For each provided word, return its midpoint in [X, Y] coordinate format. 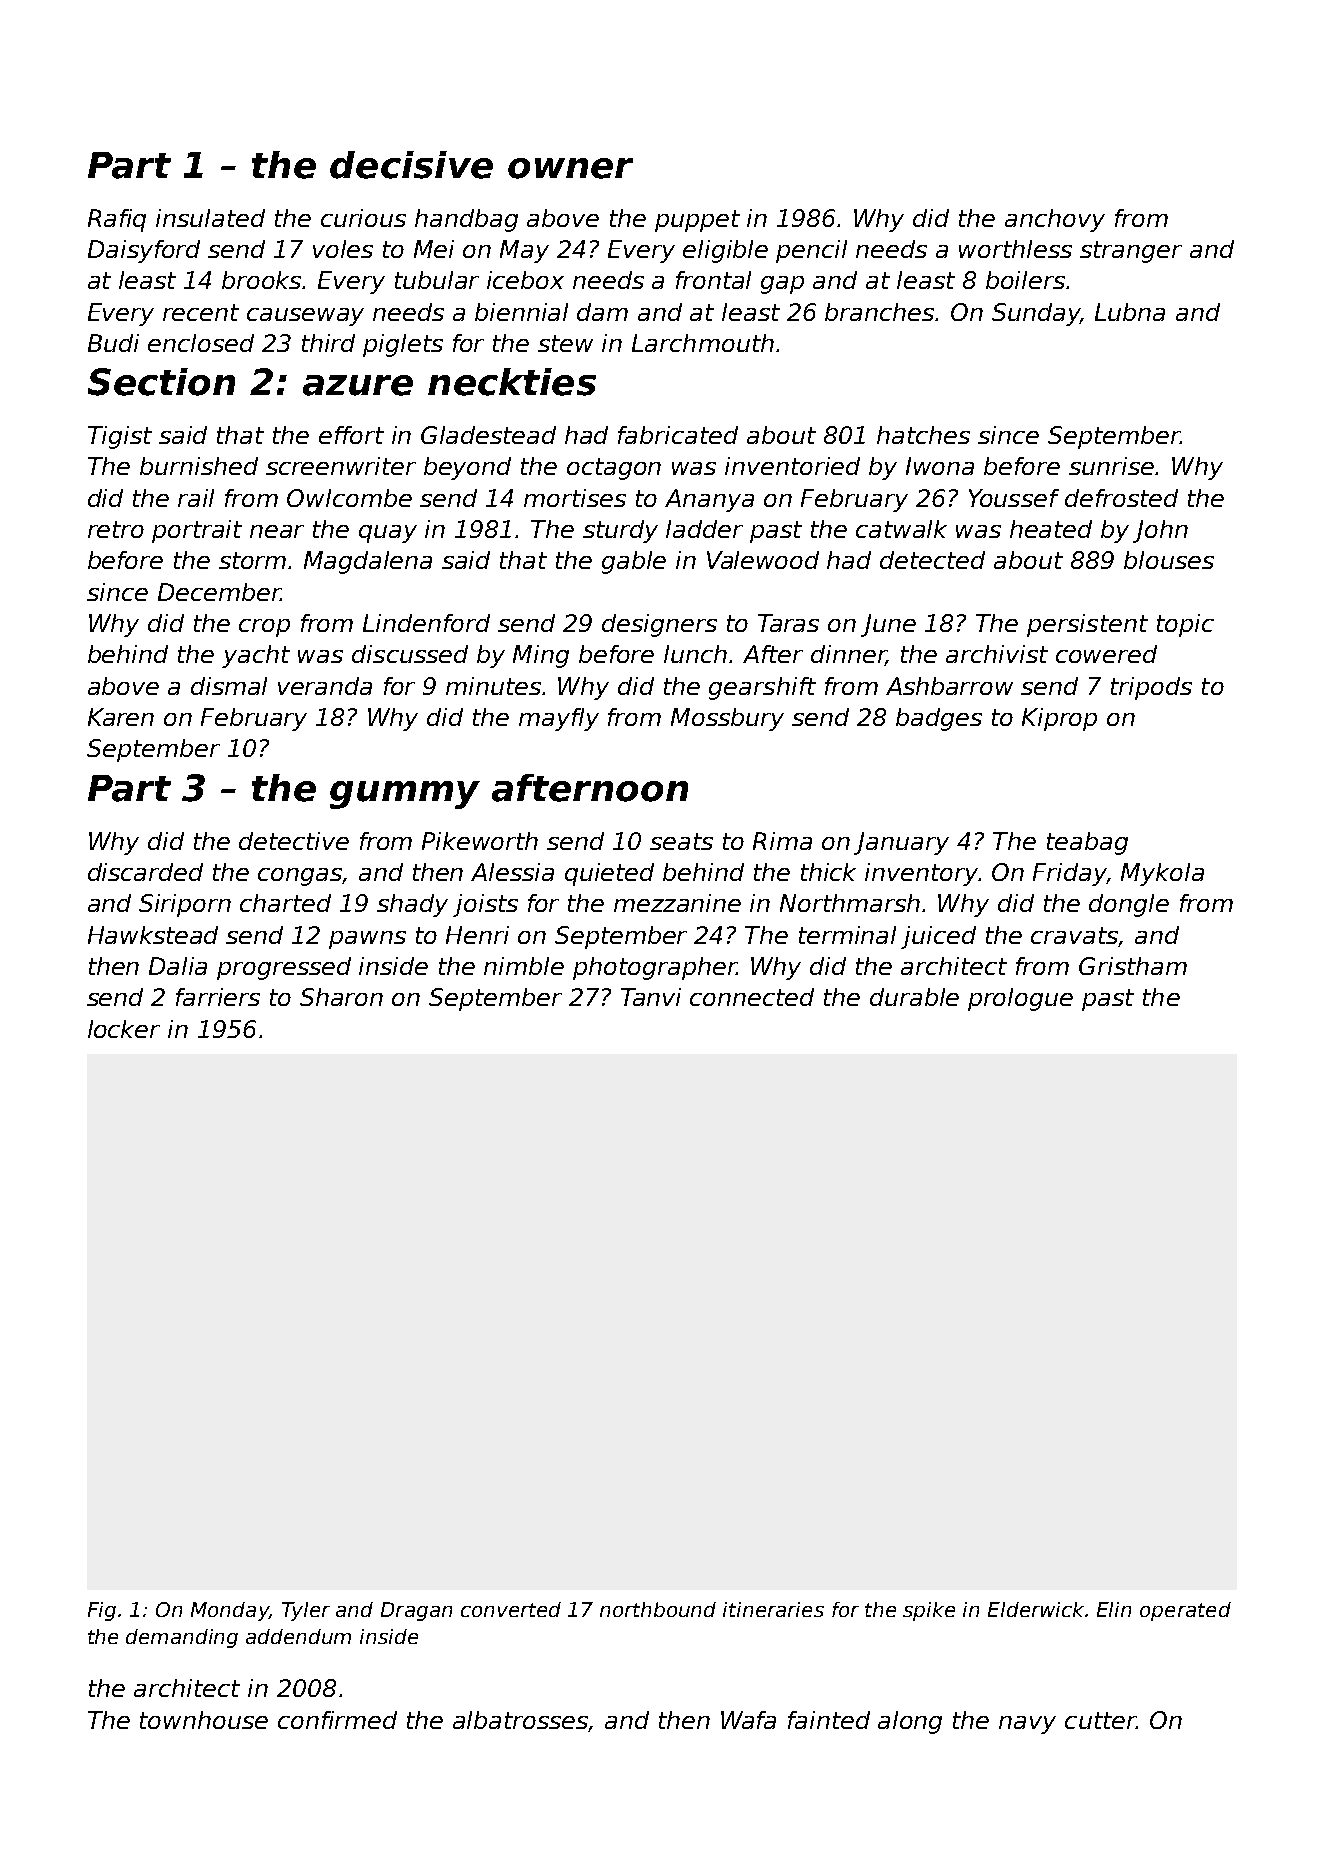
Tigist [120, 437]
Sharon [341, 997]
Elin [1114, 1609]
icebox [525, 280]
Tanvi [651, 997]
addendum [298, 1636]
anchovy [1055, 220]
